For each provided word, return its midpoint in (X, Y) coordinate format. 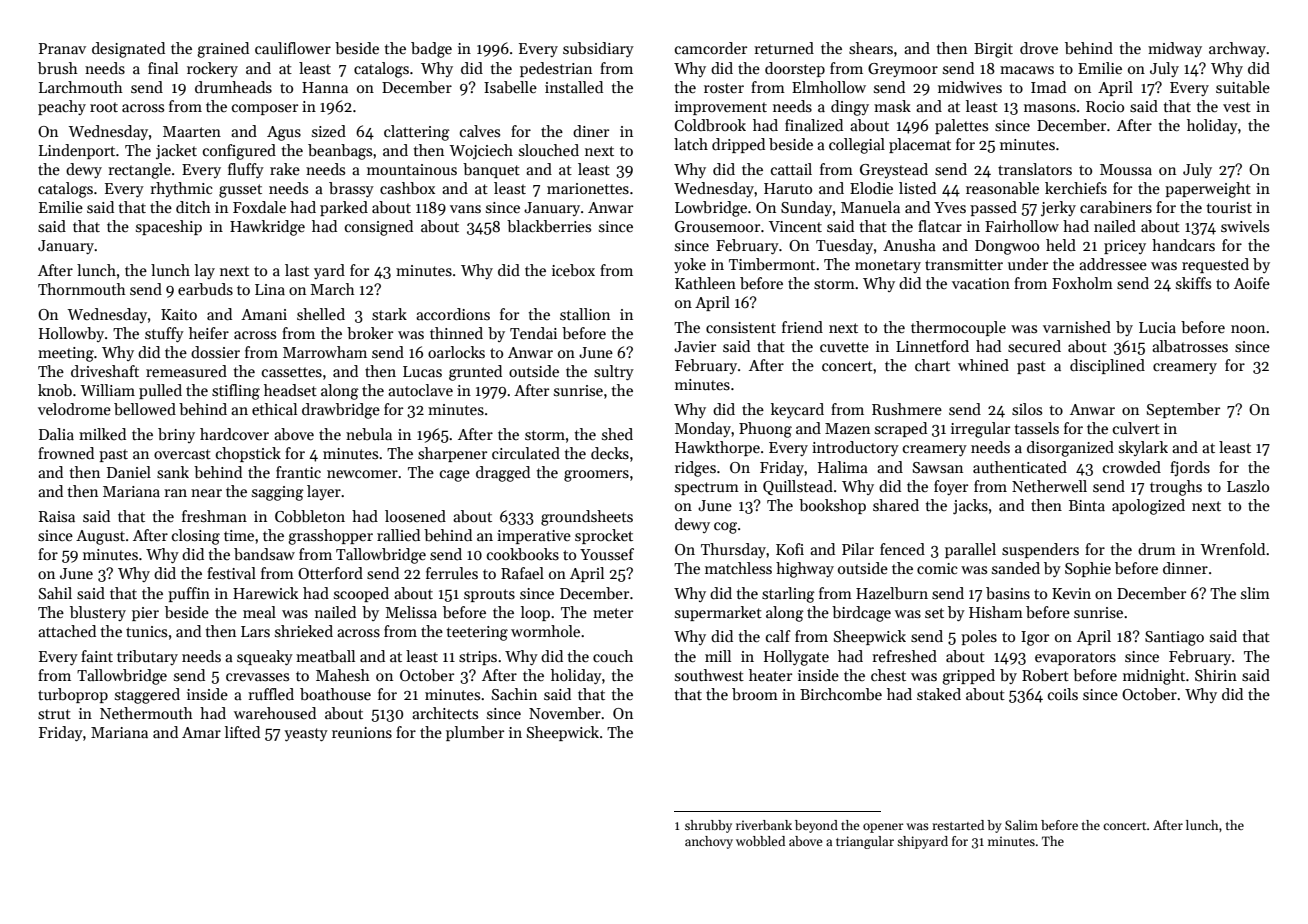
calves (480, 131)
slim (1255, 593)
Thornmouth (82, 289)
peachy (62, 107)
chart (932, 365)
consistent (741, 327)
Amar (201, 732)
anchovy (709, 842)
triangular (865, 842)
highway (805, 570)
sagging (278, 493)
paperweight (1208, 190)
